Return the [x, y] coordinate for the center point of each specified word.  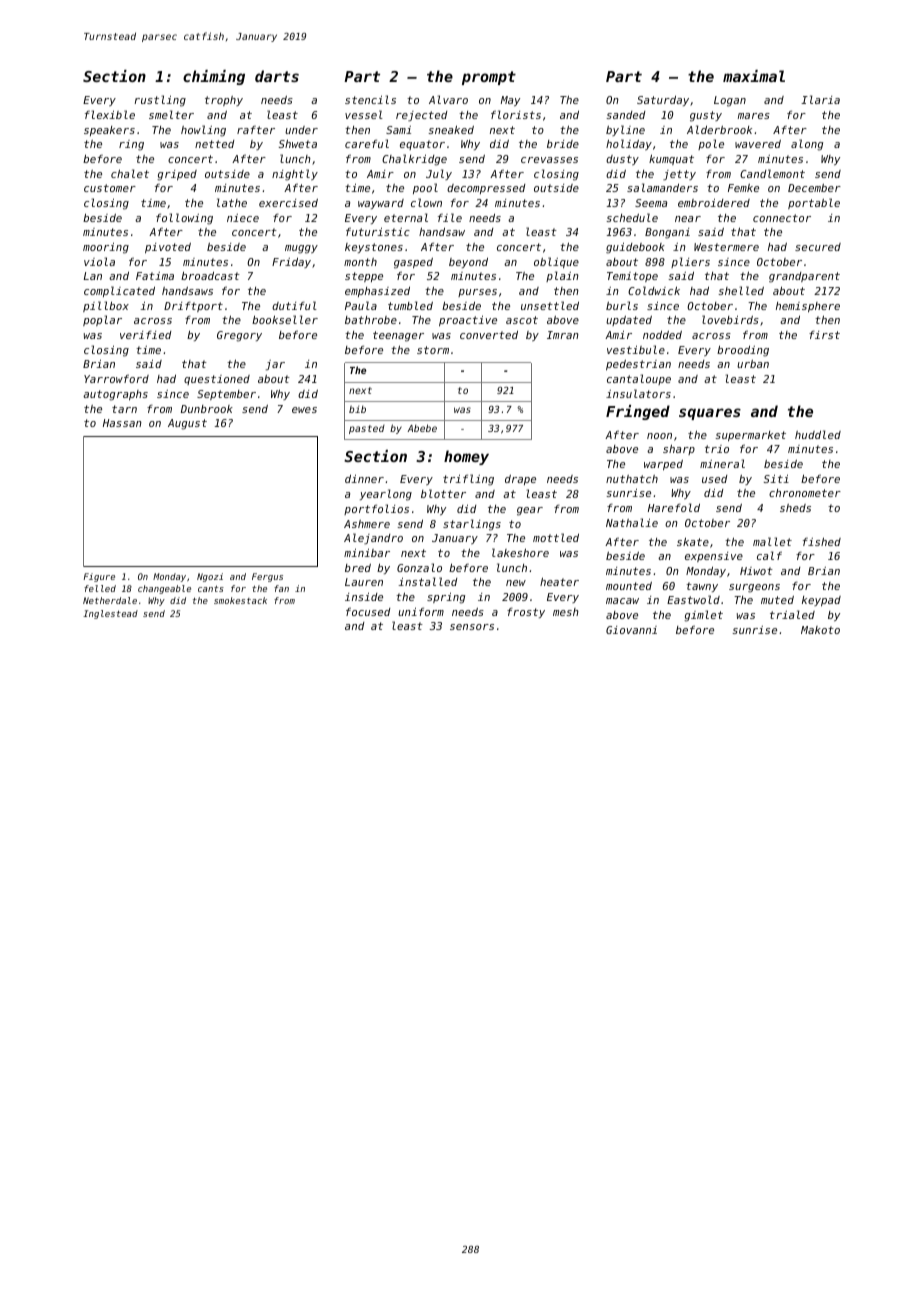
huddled [818, 434]
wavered [758, 144]
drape [520, 480]
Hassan [122, 423]
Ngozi [210, 577]
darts [277, 76]
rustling [160, 101]
